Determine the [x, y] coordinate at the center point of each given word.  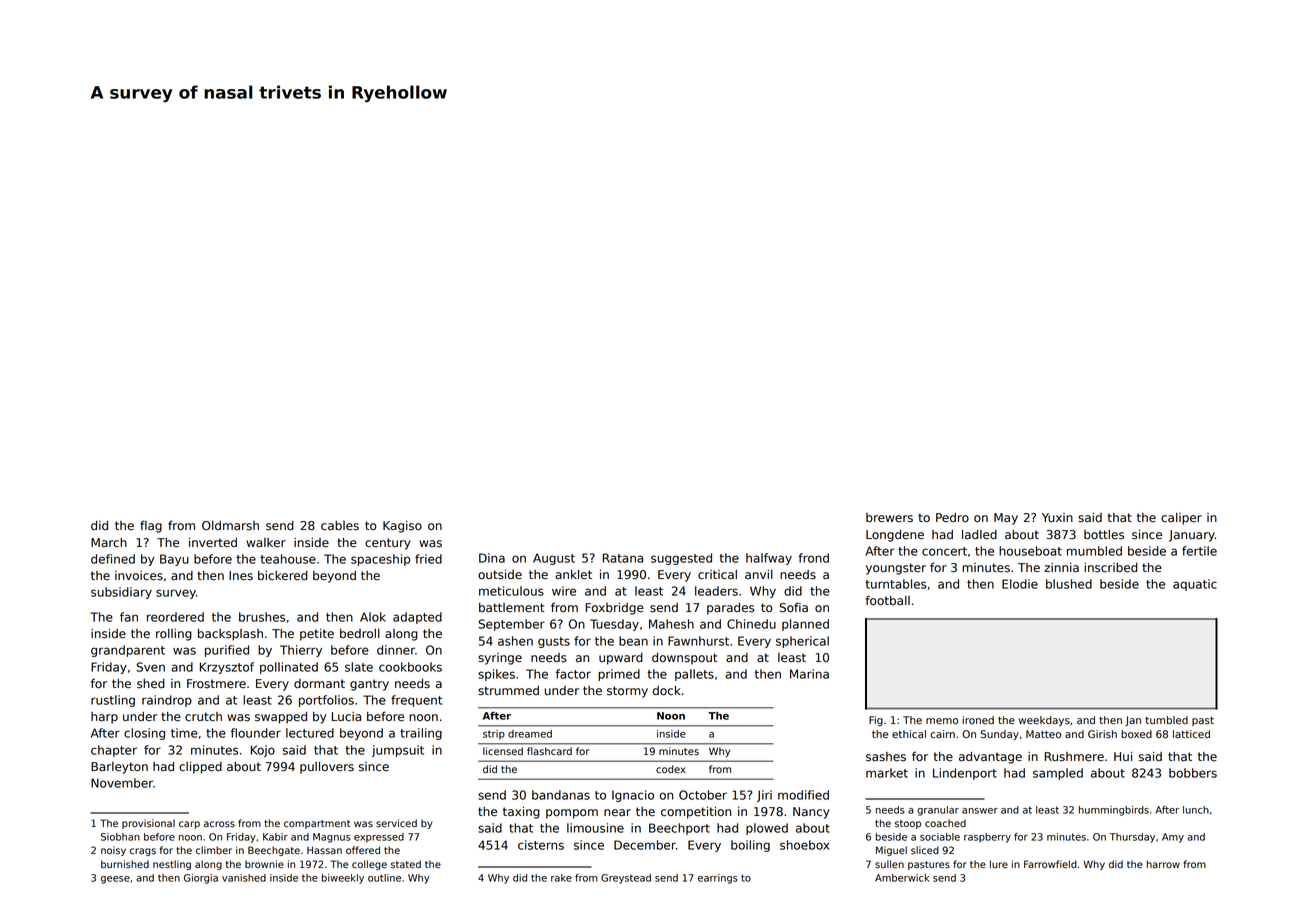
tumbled [1166, 720]
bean [633, 641]
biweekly [343, 879]
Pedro [952, 518]
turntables [895, 584]
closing [144, 734]
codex [671, 769]
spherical [802, 642]
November [122, 783]
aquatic [1195, 585]
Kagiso [402, 527]
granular [938, 811]
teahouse [288, 559]
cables [340, 526]
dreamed [530, 734]
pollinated [289, 668]
